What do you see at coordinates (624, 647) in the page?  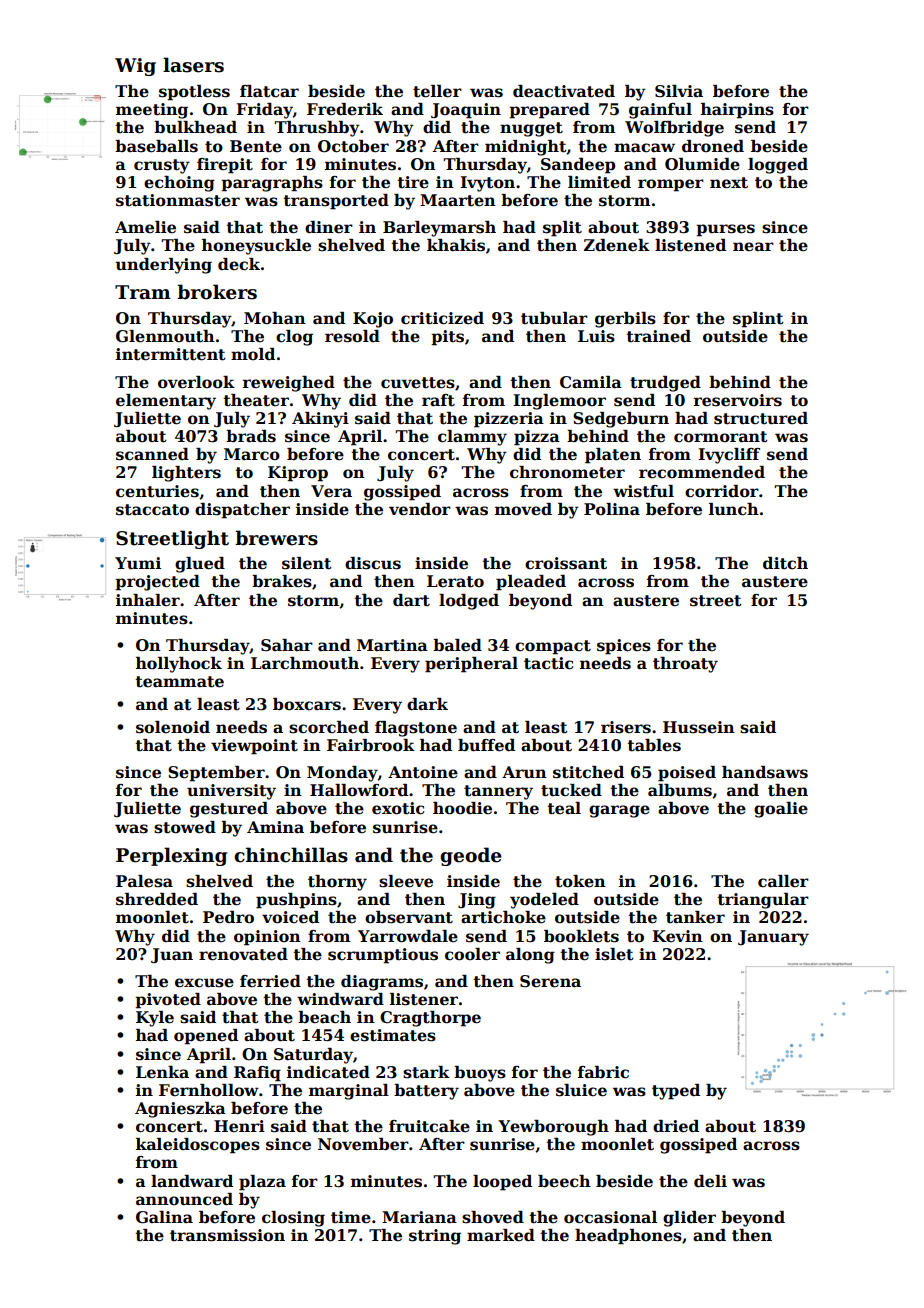 I see `spices` at bounding box center [624, 647].
